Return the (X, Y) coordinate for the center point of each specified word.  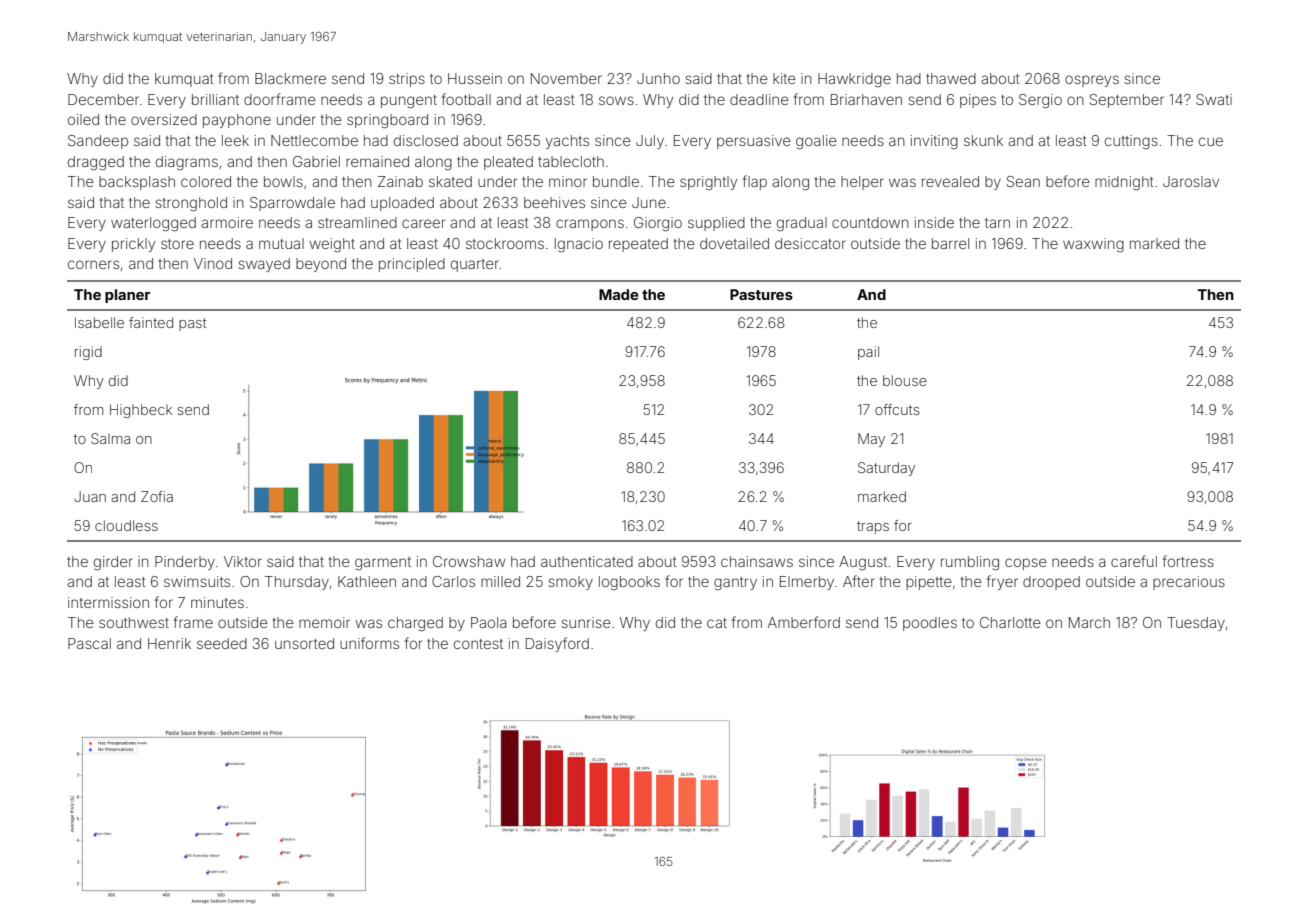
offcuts (897, 409)
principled (412, 265)
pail (868, 353)
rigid (88, 353)
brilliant (215, 99)
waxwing (1093, 245)
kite (784, 78)
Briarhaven (866, 99)
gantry (735, 583)
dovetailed (734, 243)
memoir (324, 622)
